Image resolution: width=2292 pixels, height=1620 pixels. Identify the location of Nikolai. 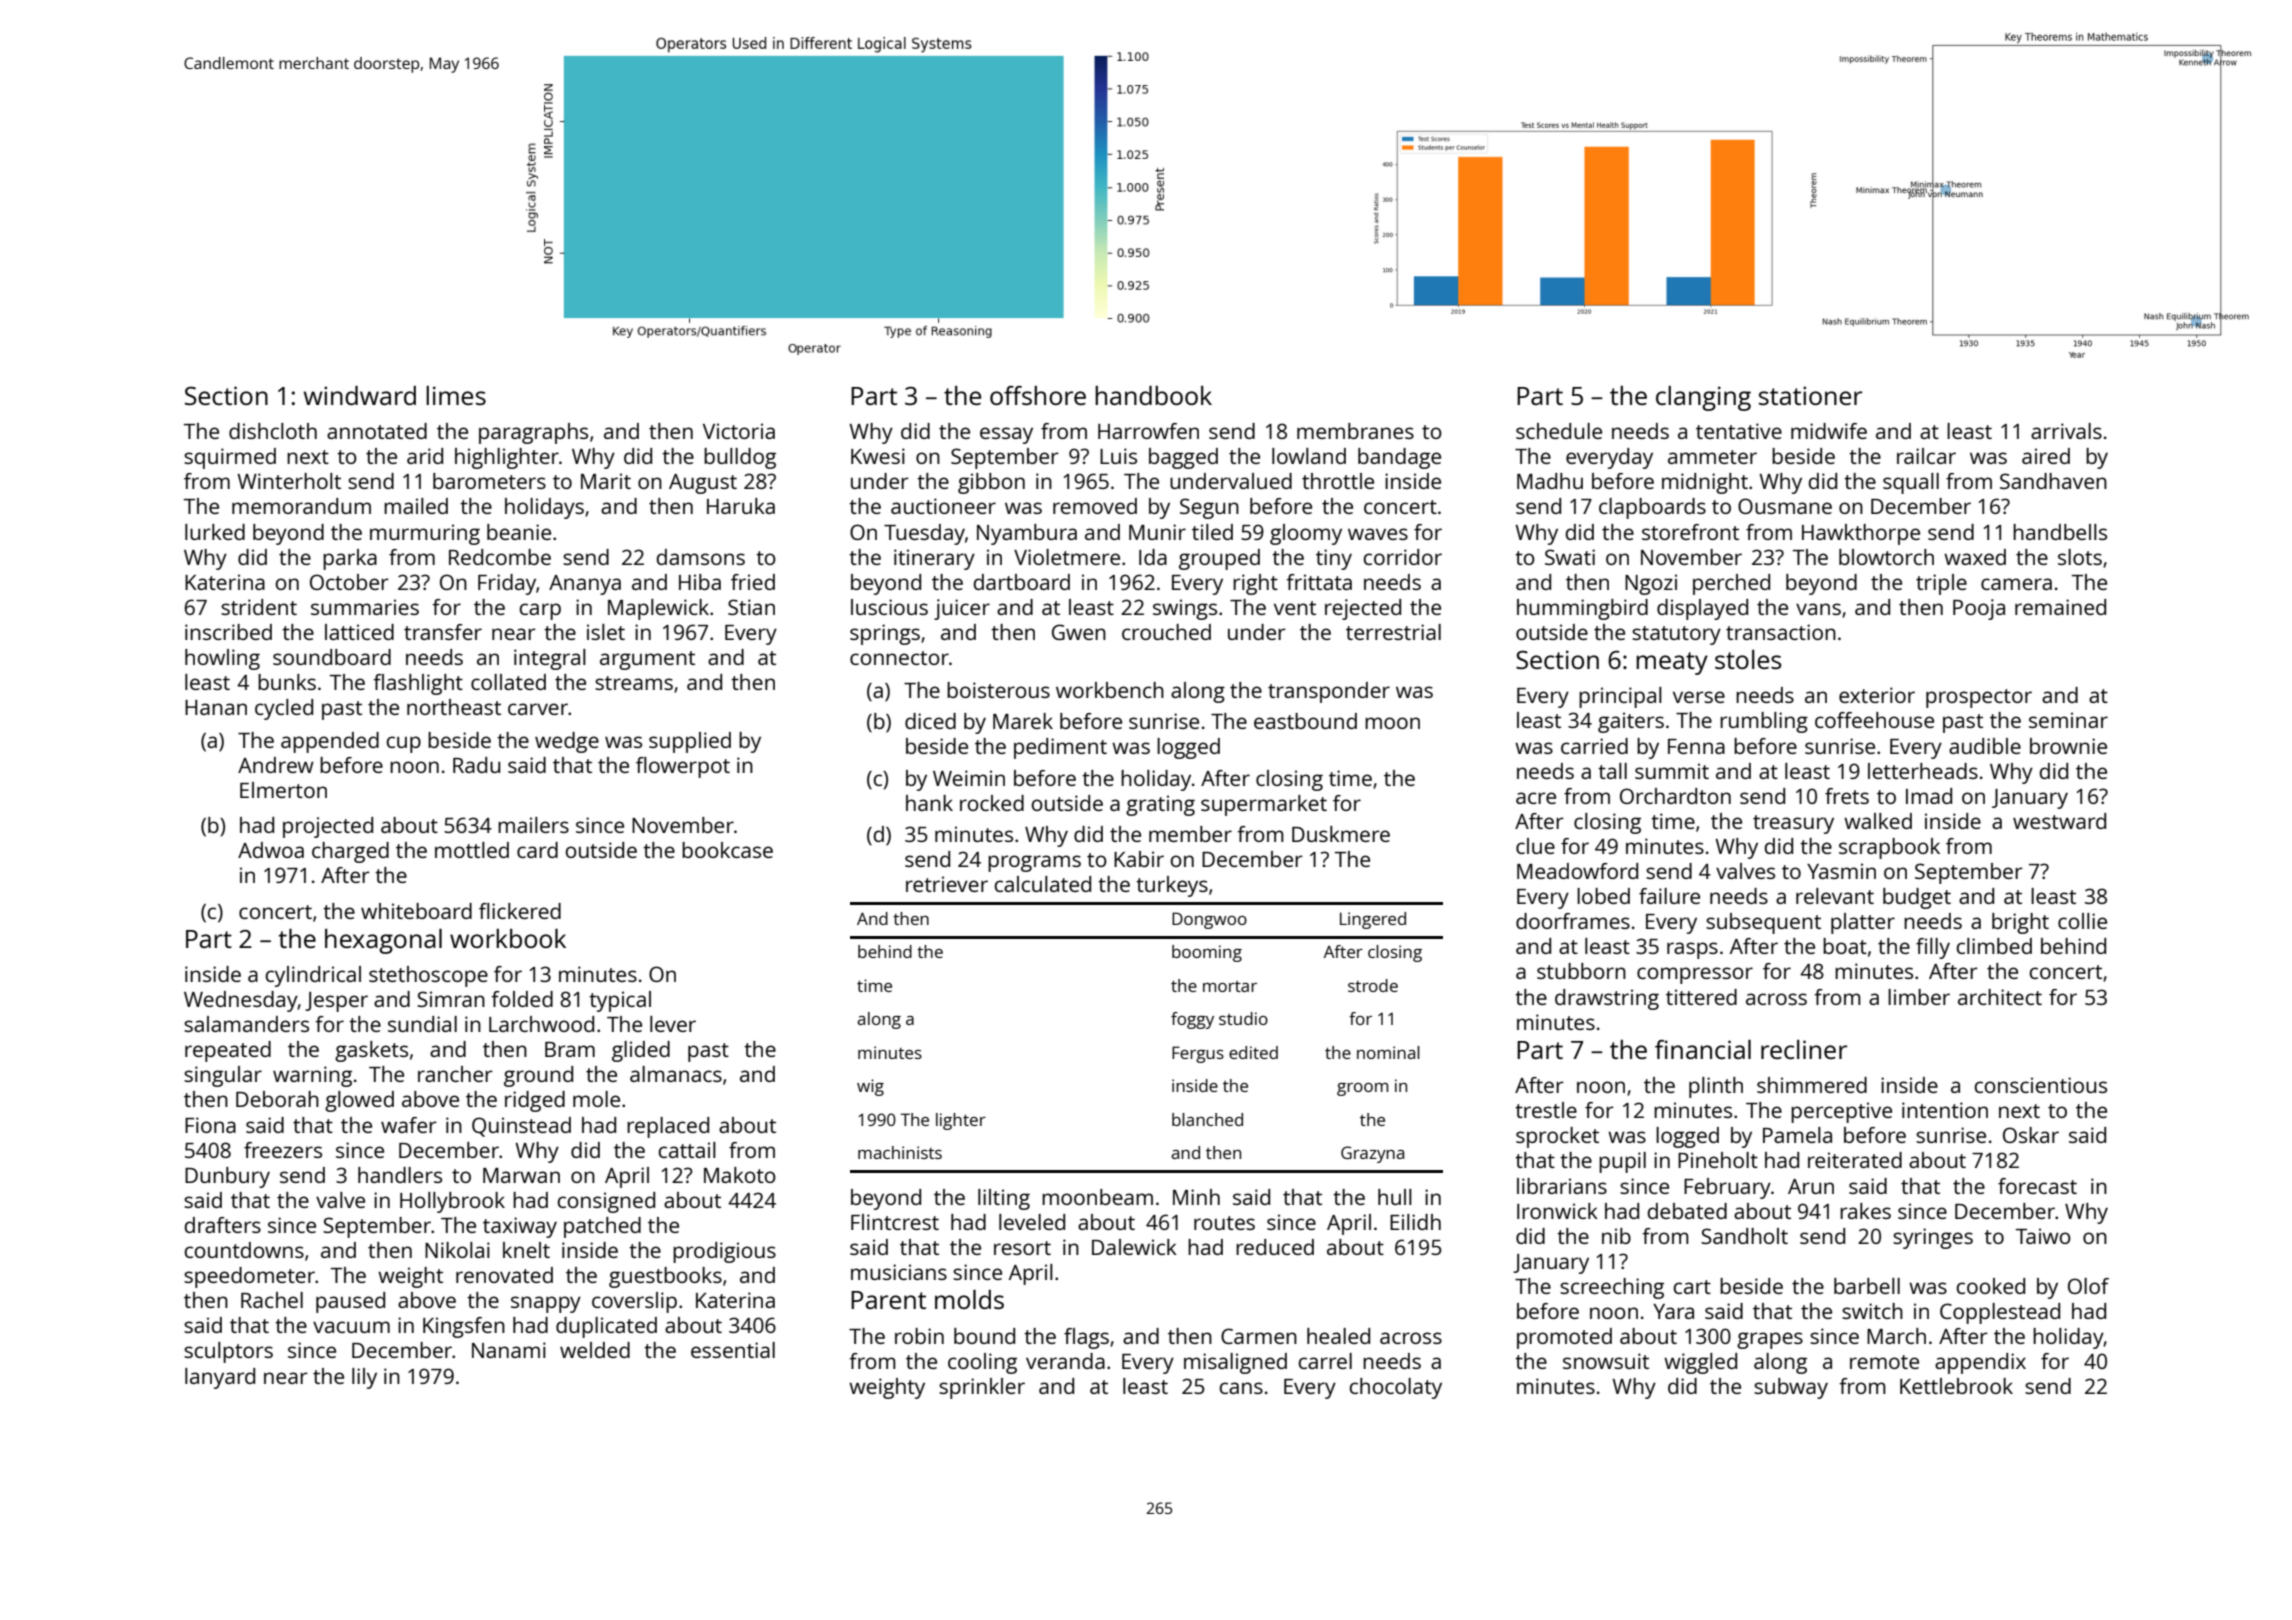
(457, 1250).
